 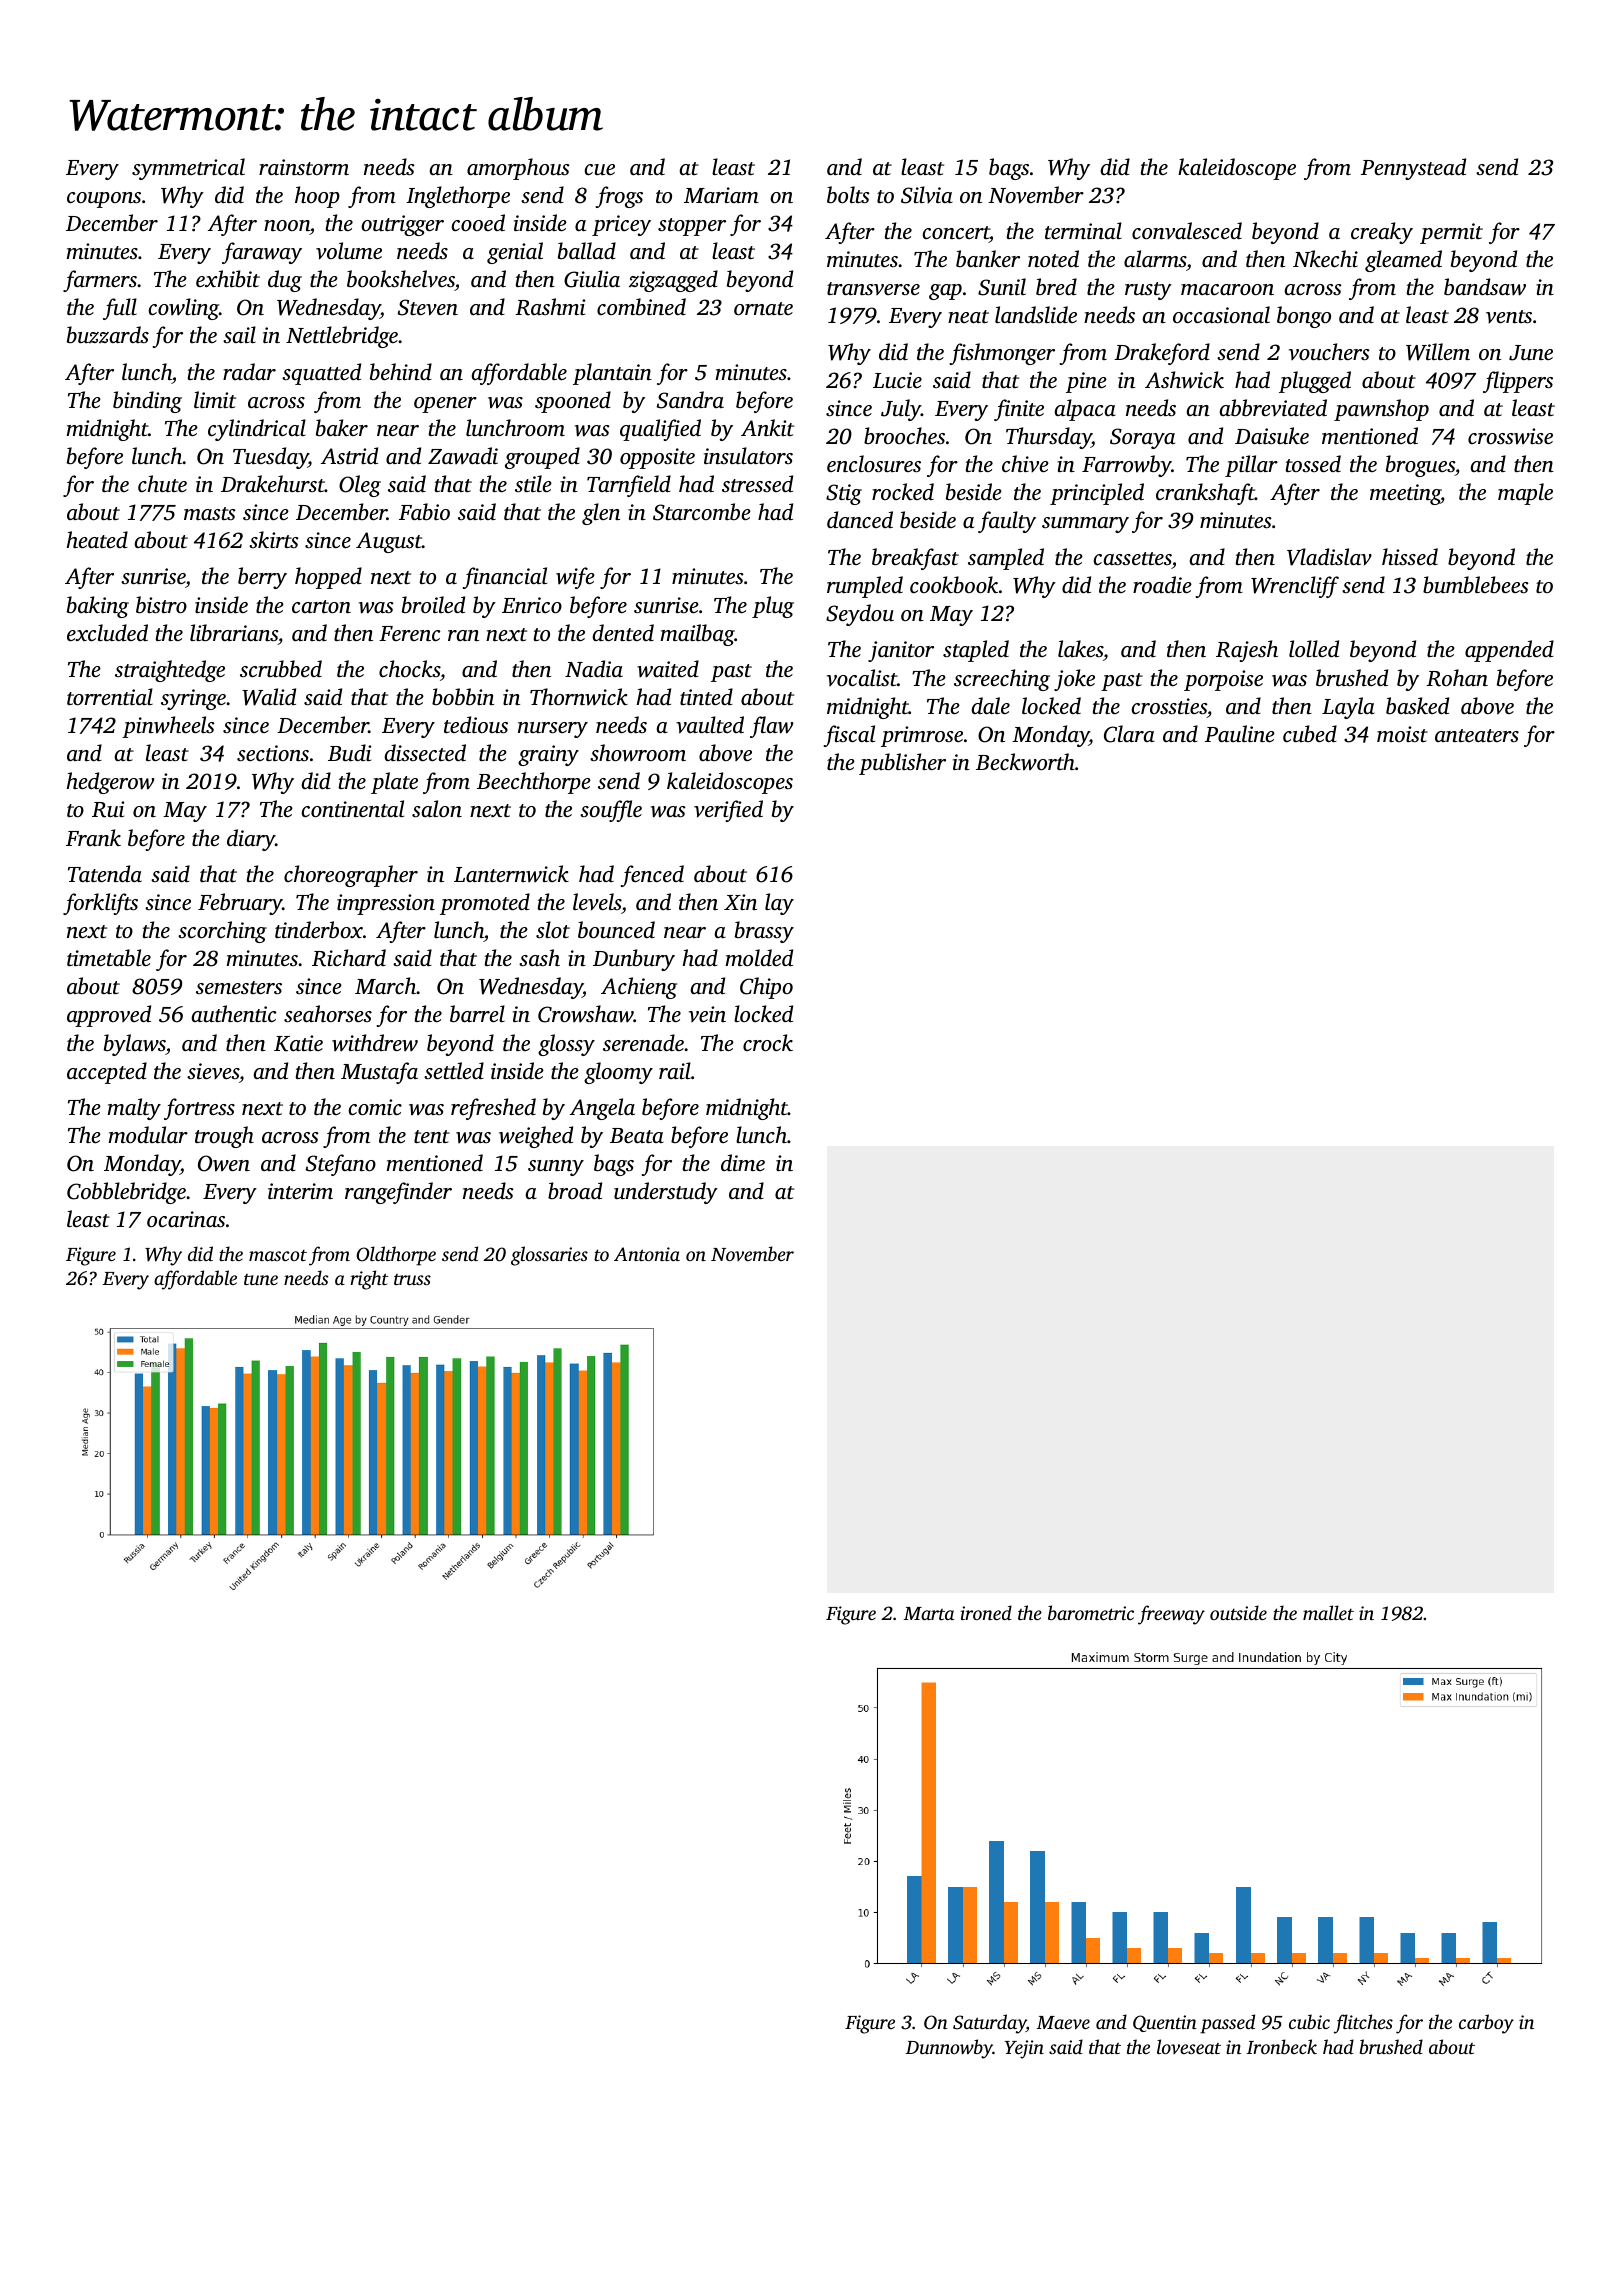 What do you see at coordinates (949, 2049) in the document?
I see `Dunnowby` at bounding box center [949, 2049].
